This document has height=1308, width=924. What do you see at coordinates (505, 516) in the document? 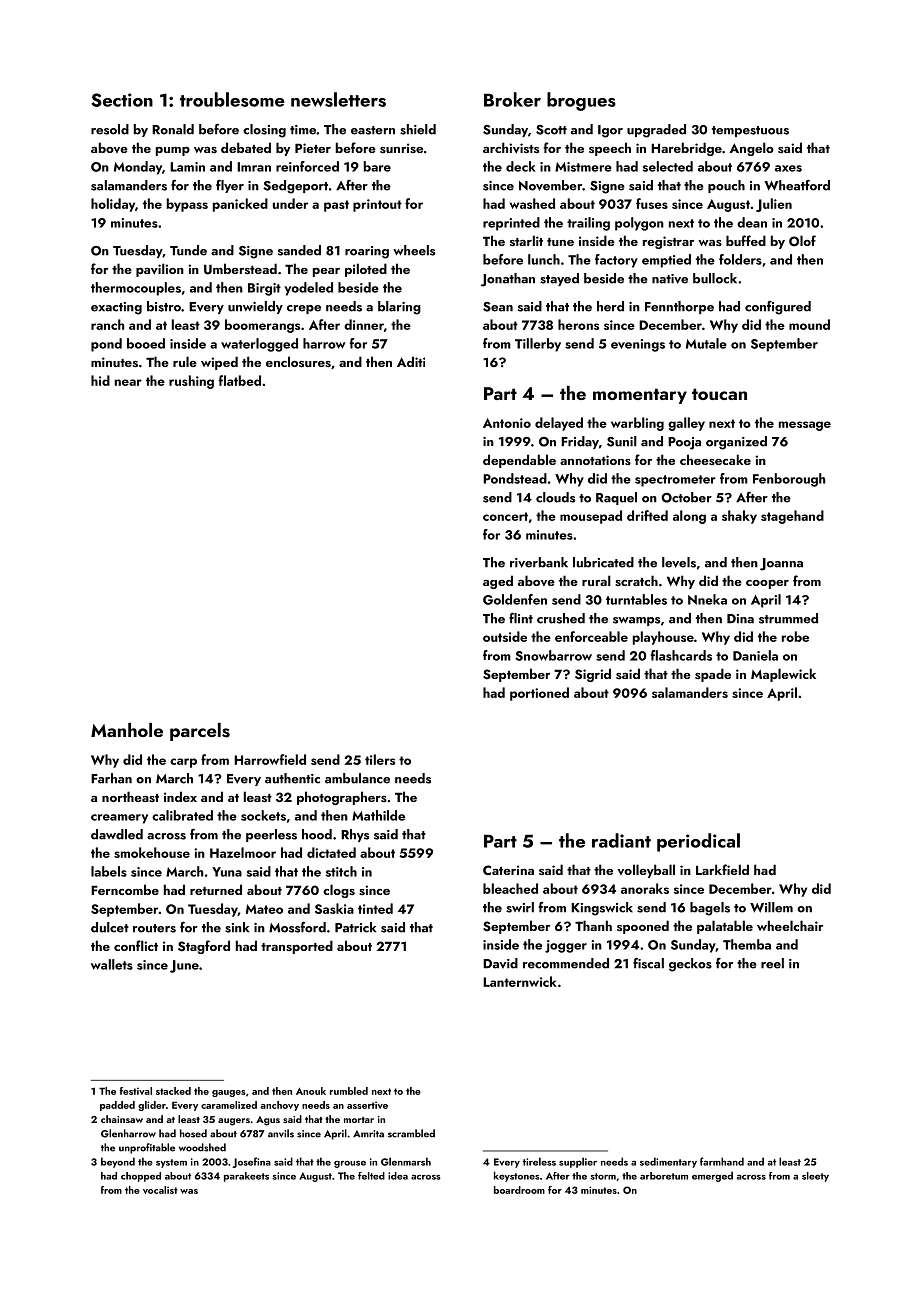
I see `concert` at bounding box center [505, 516].
